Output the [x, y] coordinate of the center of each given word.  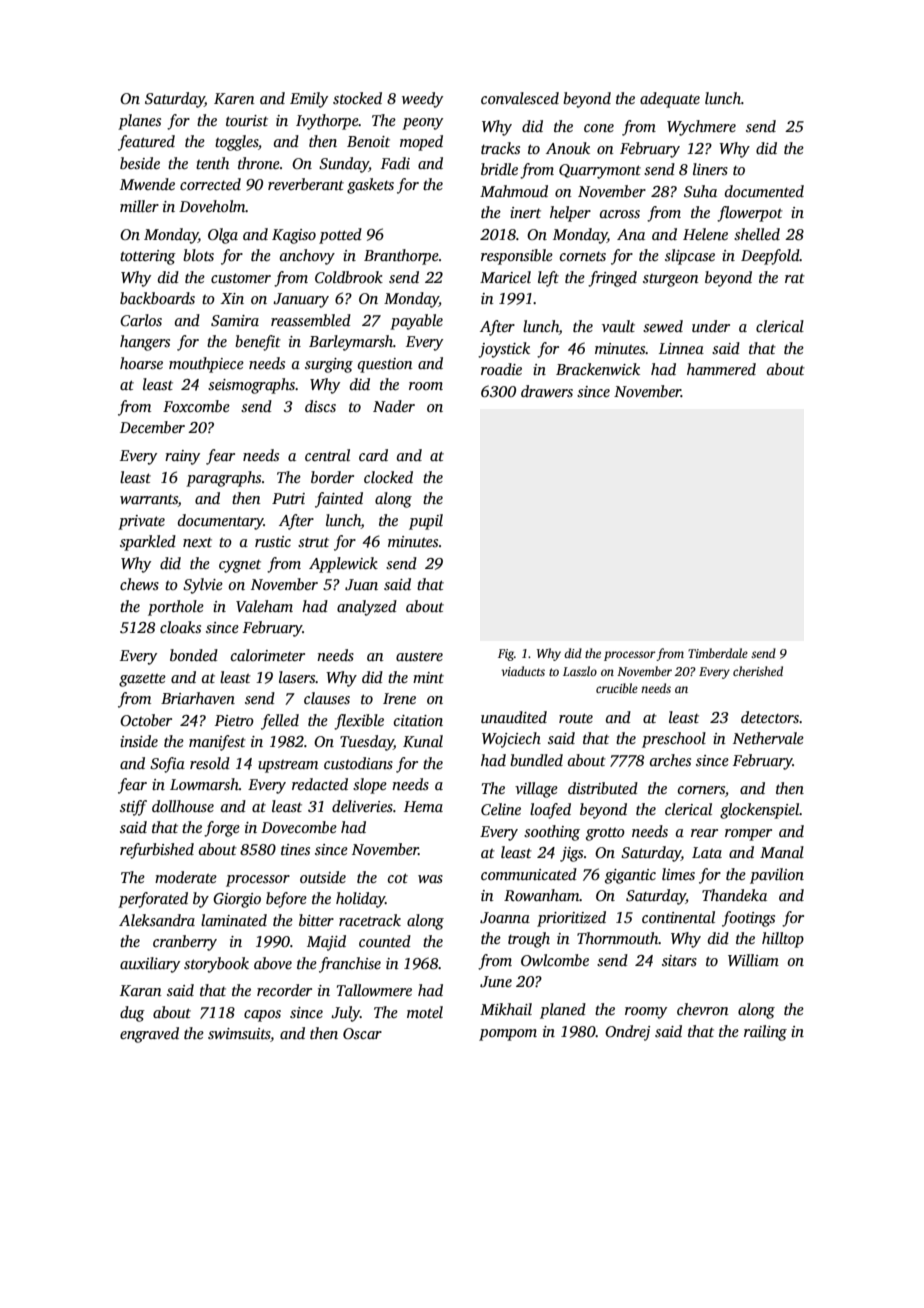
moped [421, 143]
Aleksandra [157, 920]
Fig [506, 655]
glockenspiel [760, 811]
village [536, 790]
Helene [705, 234]
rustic [273, 542]
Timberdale [718, 653]
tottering [148, 257]
